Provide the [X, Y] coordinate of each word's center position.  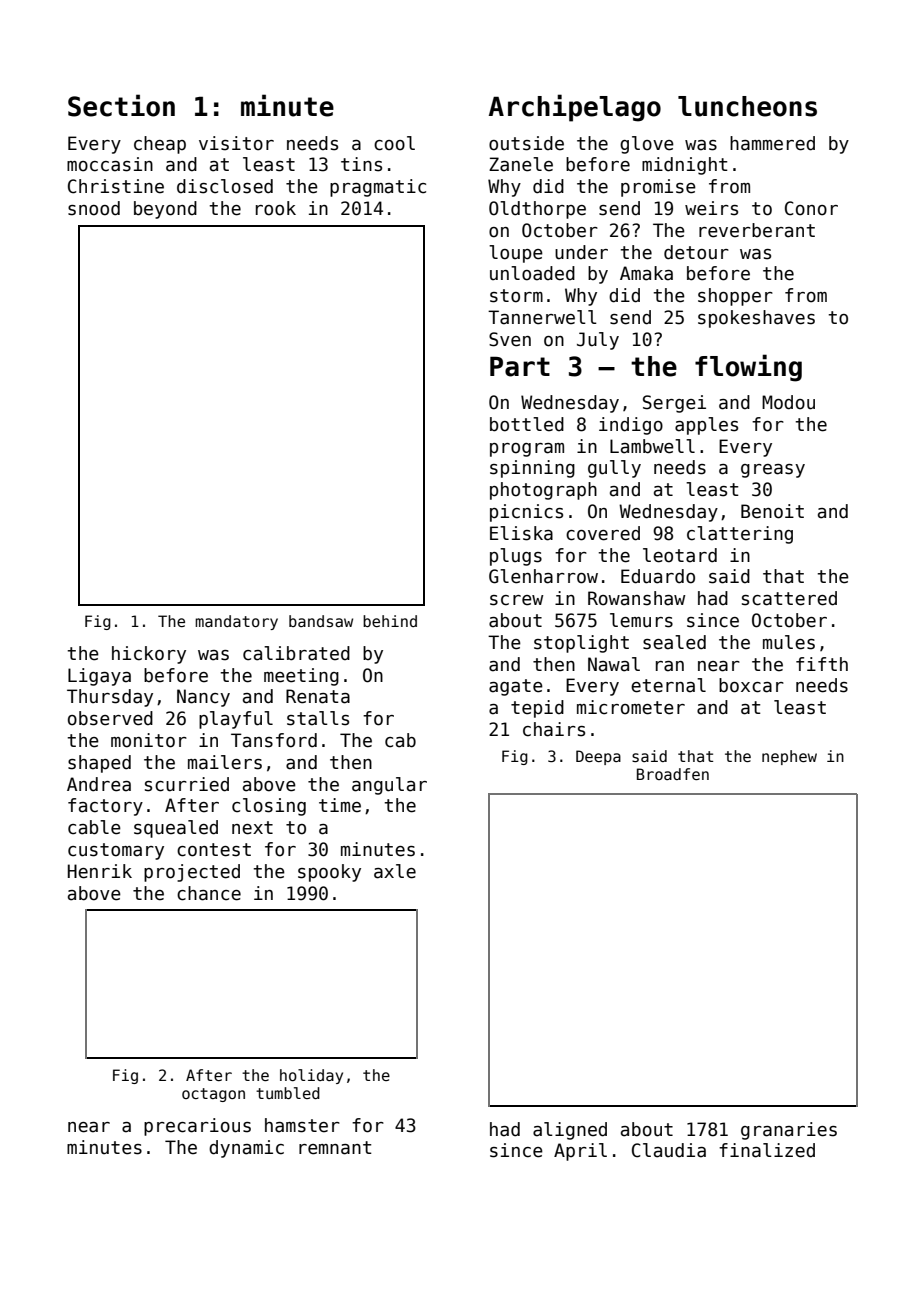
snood [94, 208]
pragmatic [378, 188]
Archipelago [575, 108]
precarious [197, 1127]
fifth [822, 664]
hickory [149, 655]
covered [603, 533]
